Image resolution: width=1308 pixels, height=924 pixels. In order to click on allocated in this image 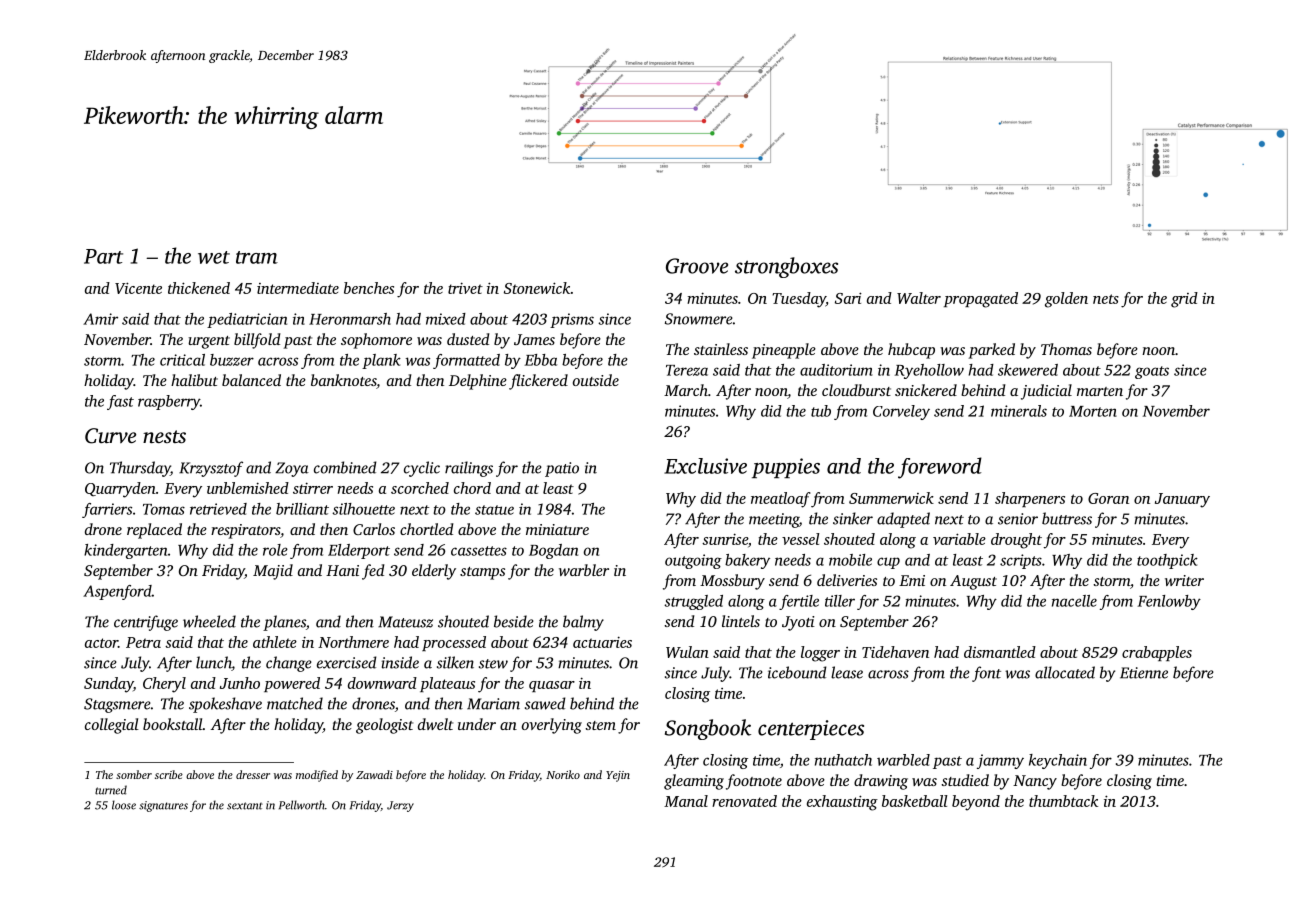, I will do `click(1065, 672)`.
